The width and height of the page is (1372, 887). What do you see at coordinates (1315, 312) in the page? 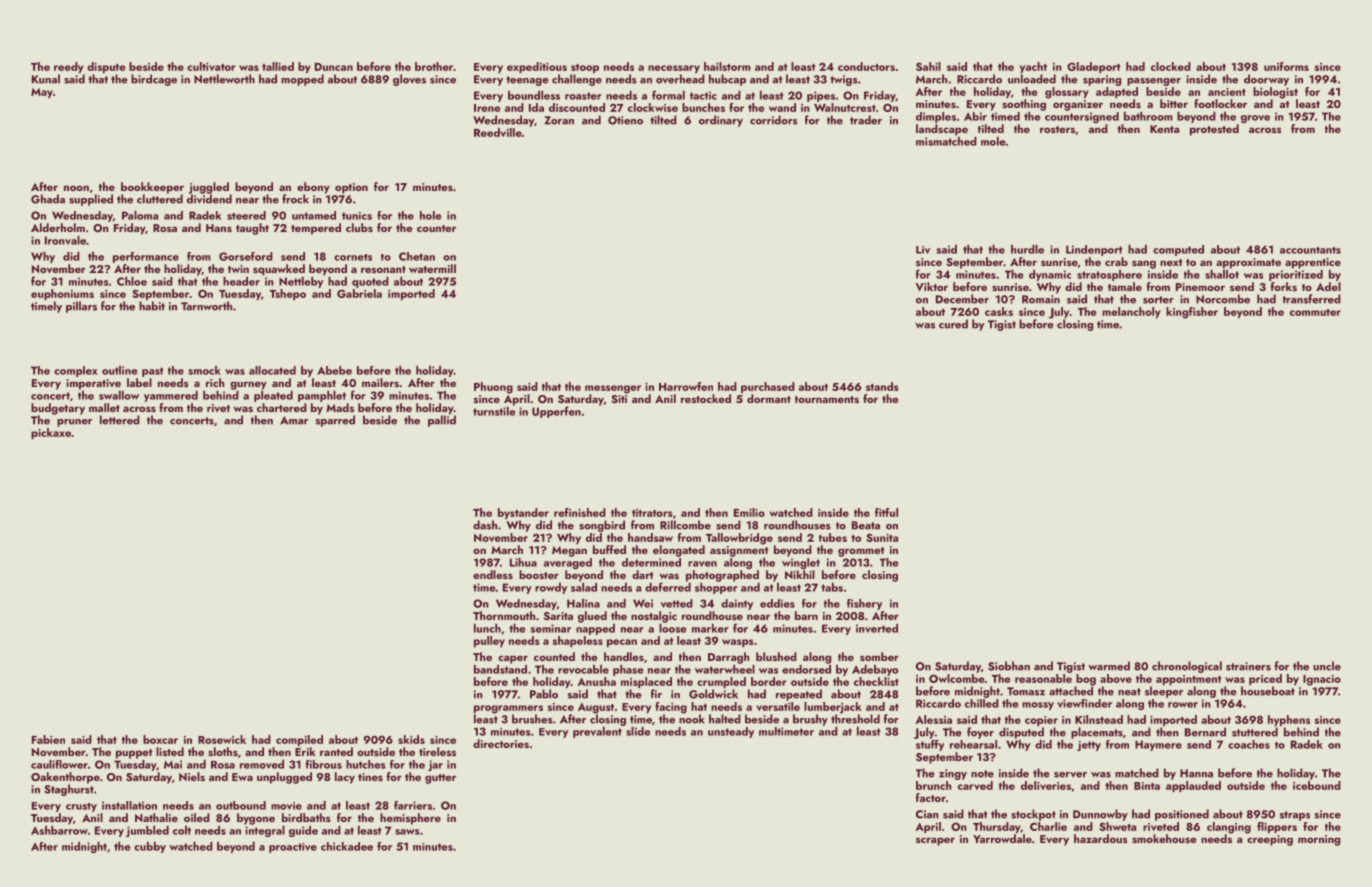
I see `commuter` at bounding box center [1315, 312].
